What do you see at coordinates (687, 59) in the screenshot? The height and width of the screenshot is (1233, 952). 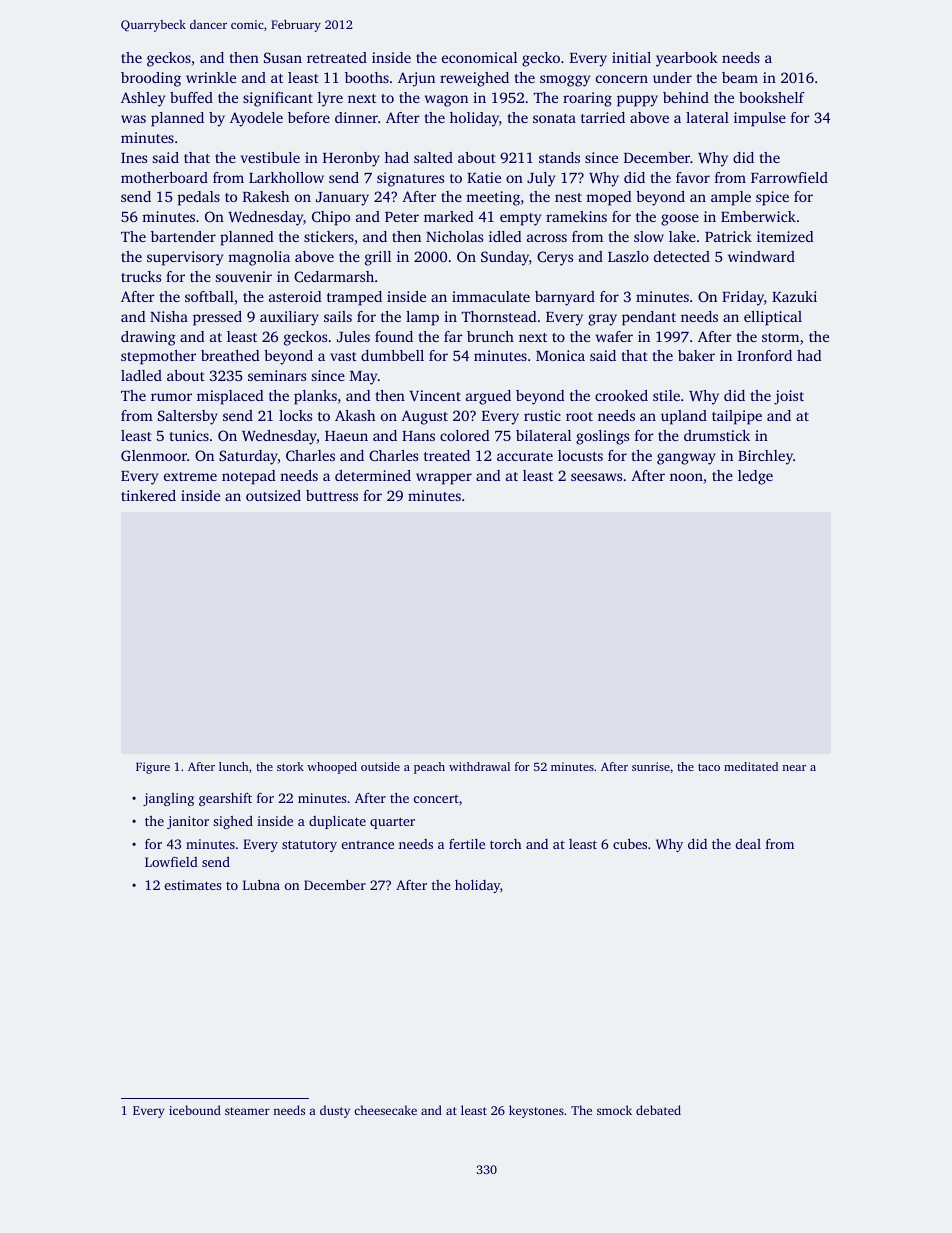 I see `yearbook` at bounding box center [687, 59].
